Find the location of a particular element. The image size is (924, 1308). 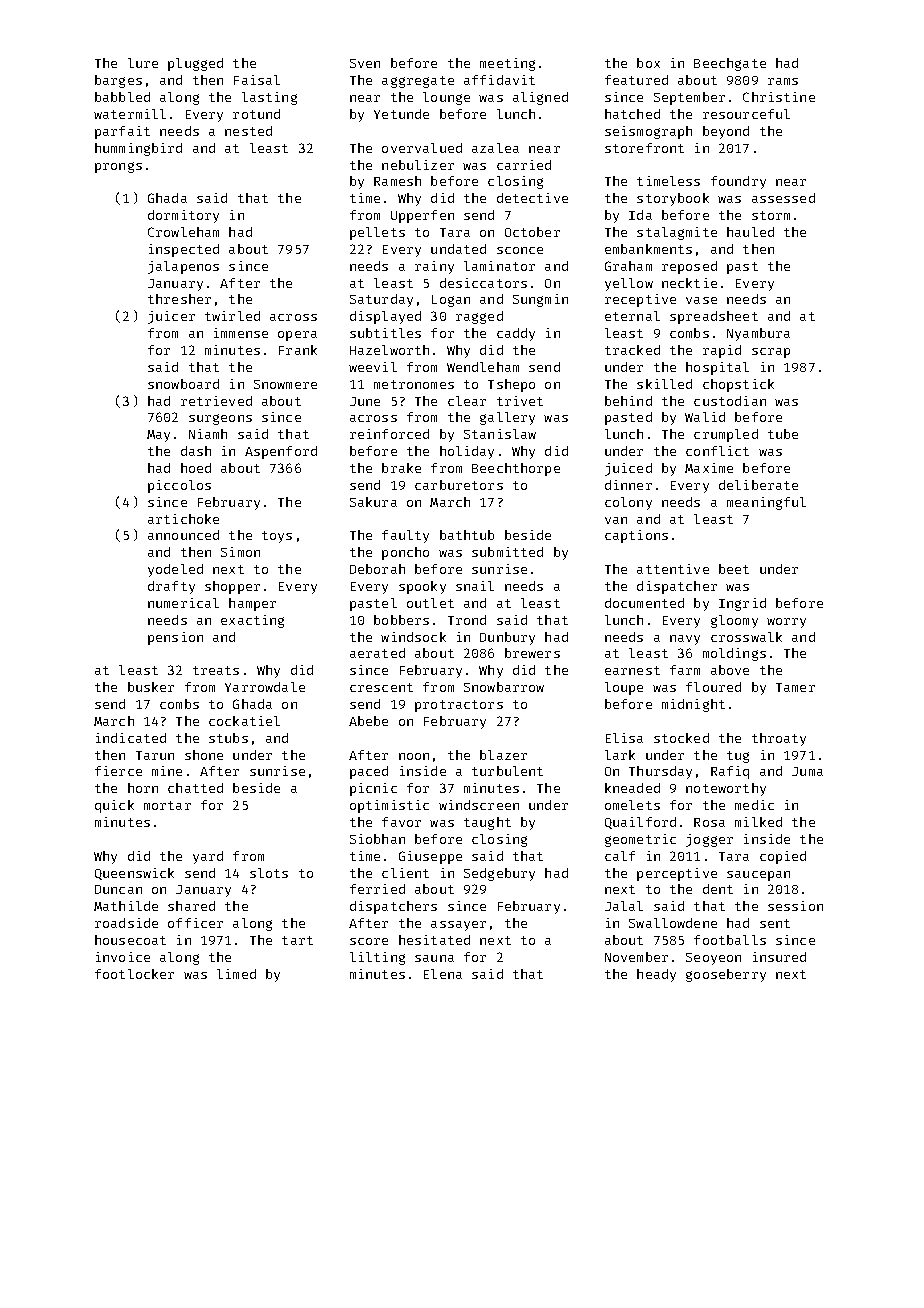

faulty is located at coordinates (405, 536).
